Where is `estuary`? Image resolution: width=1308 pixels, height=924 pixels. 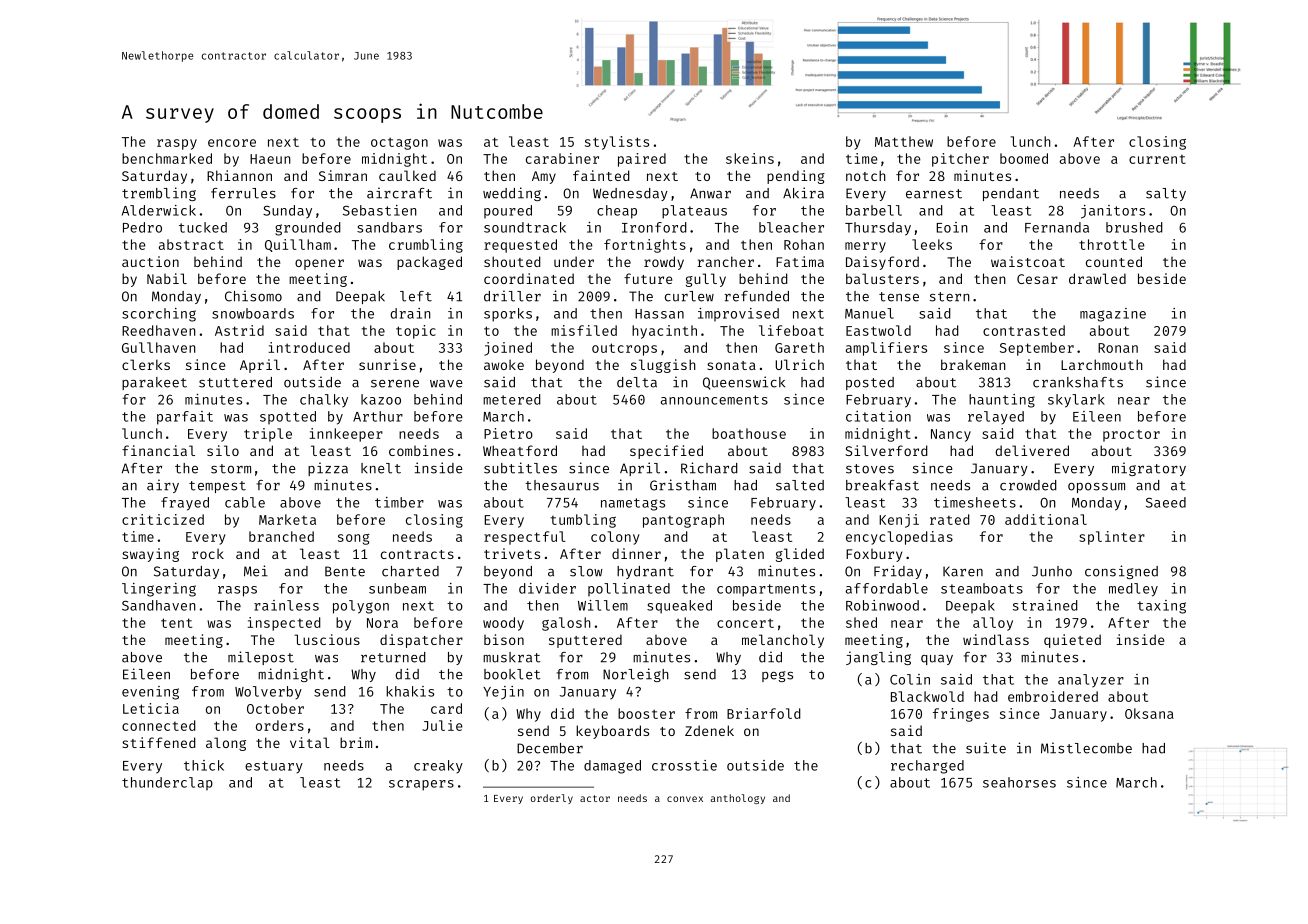 estuary is located at coordinates (274, 767).
